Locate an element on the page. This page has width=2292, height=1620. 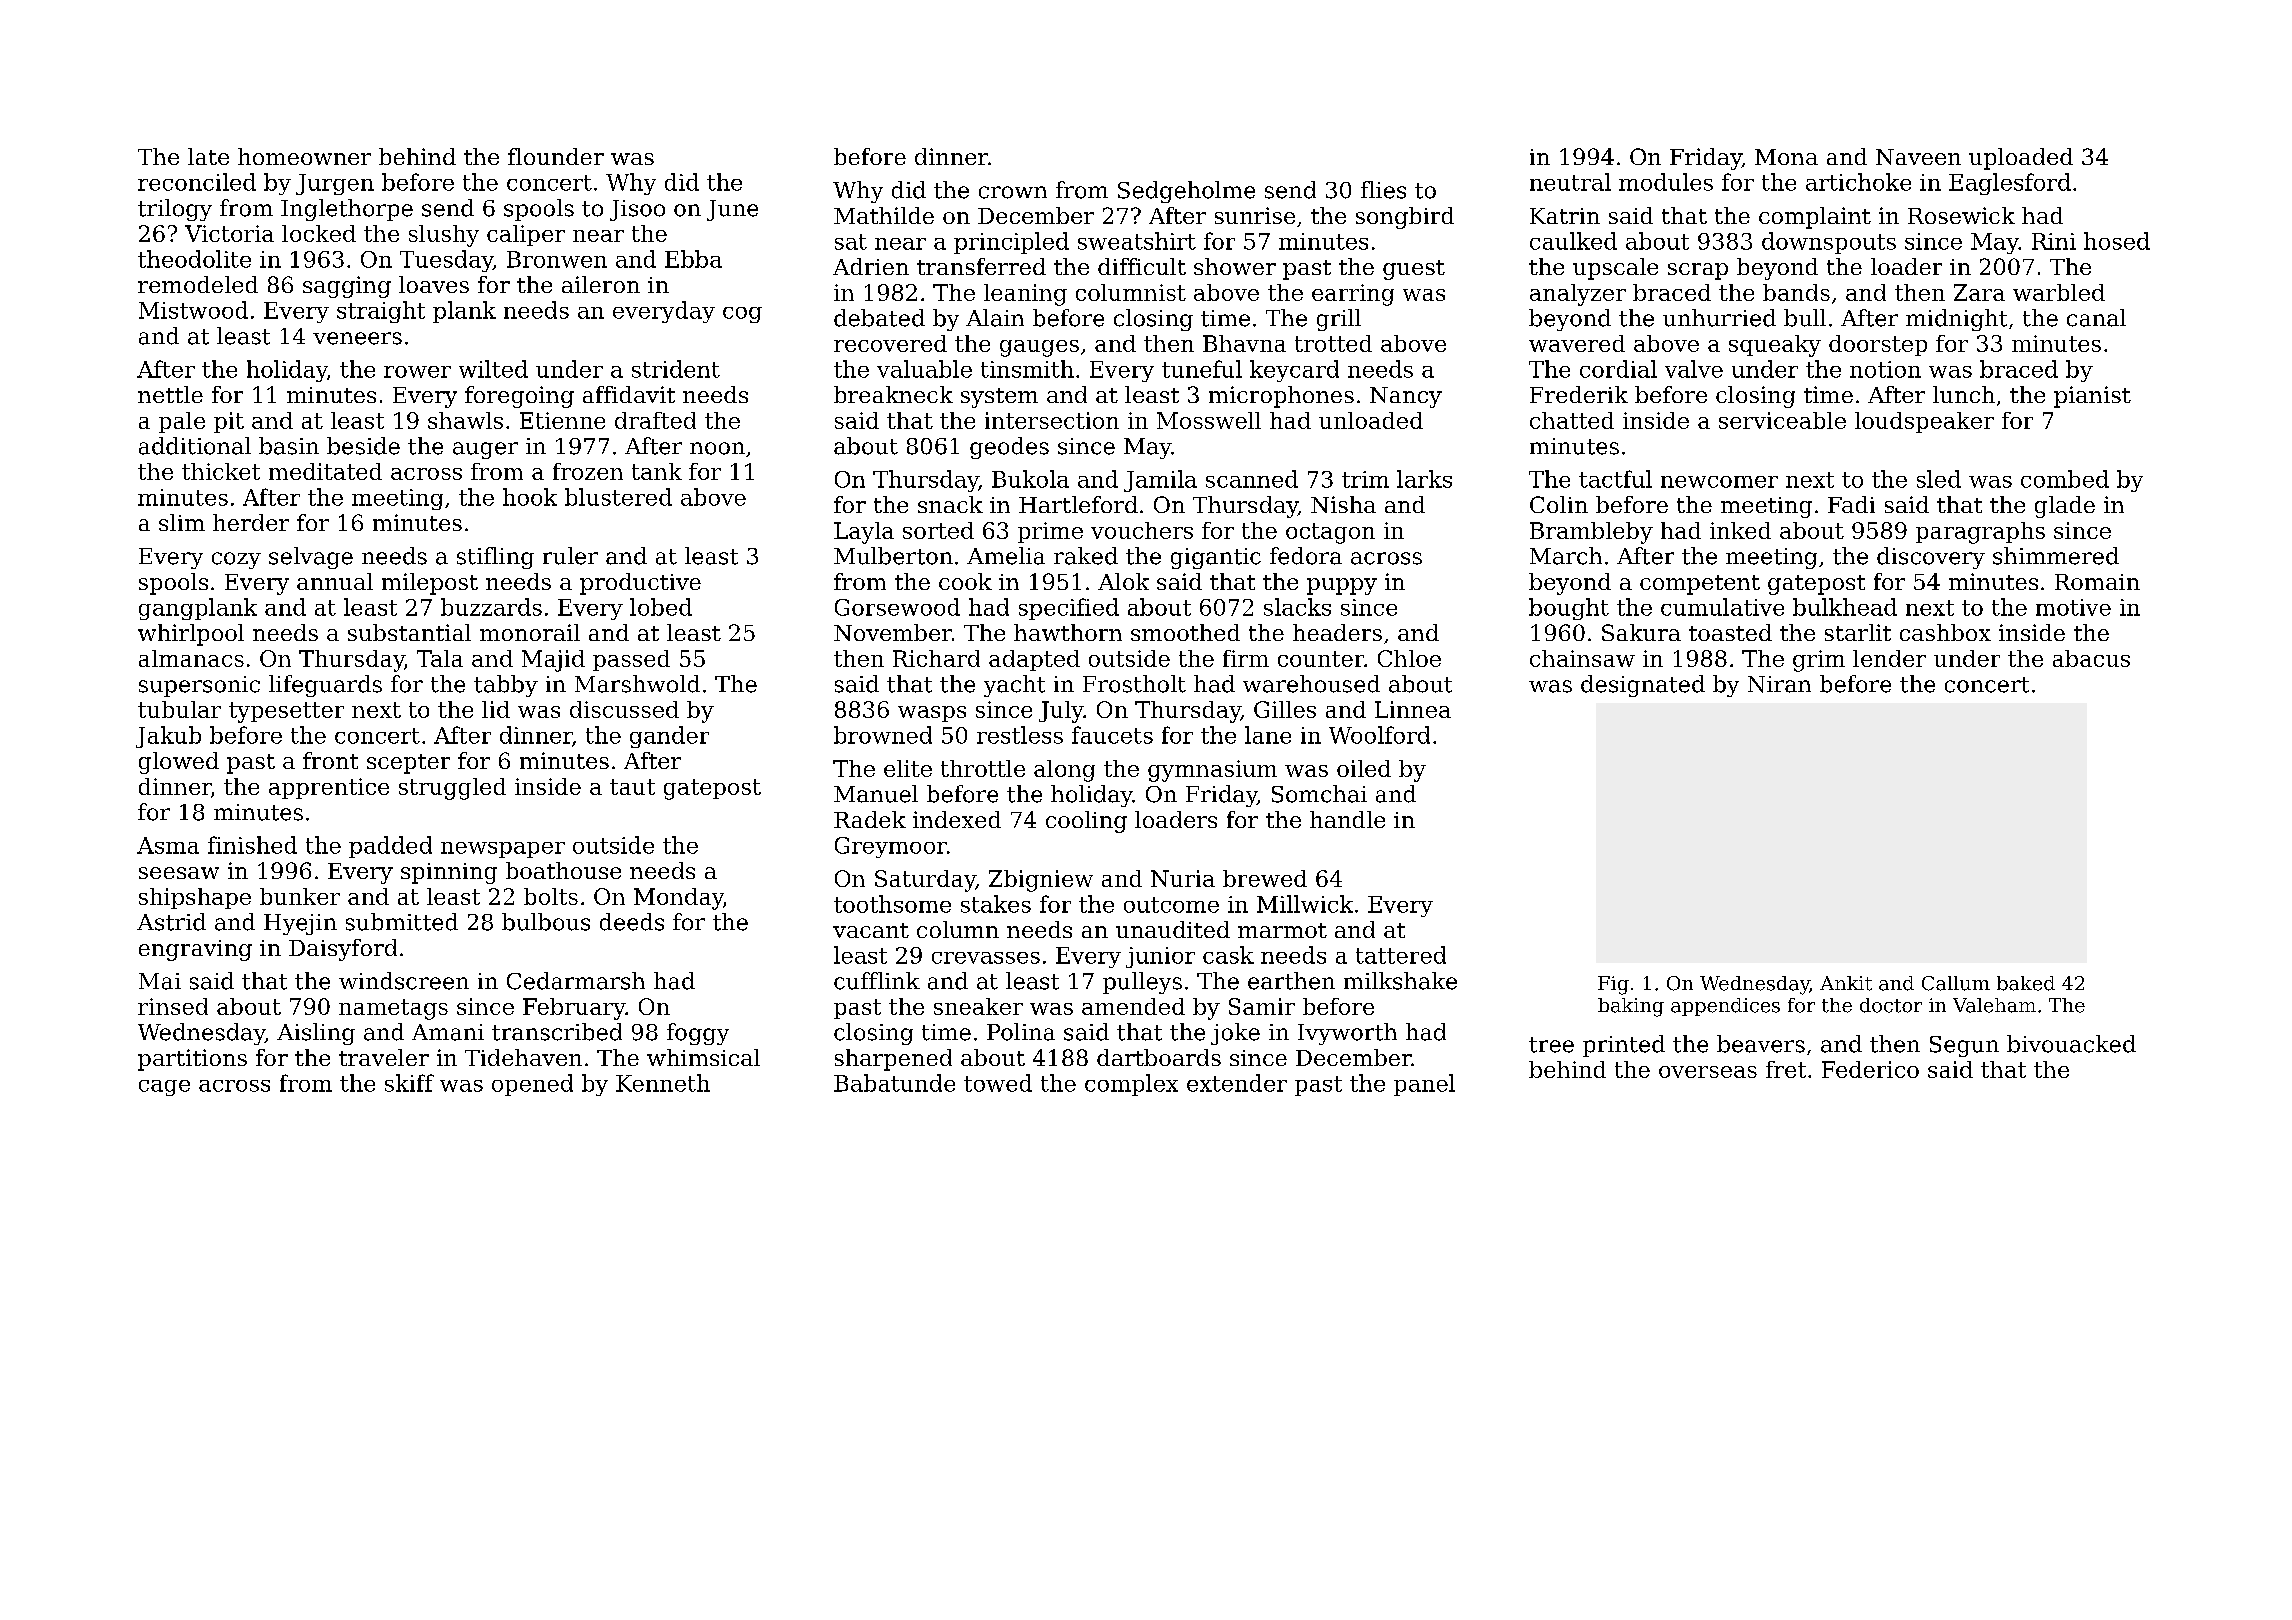
extender is located at coordinates (1237, 1083).
